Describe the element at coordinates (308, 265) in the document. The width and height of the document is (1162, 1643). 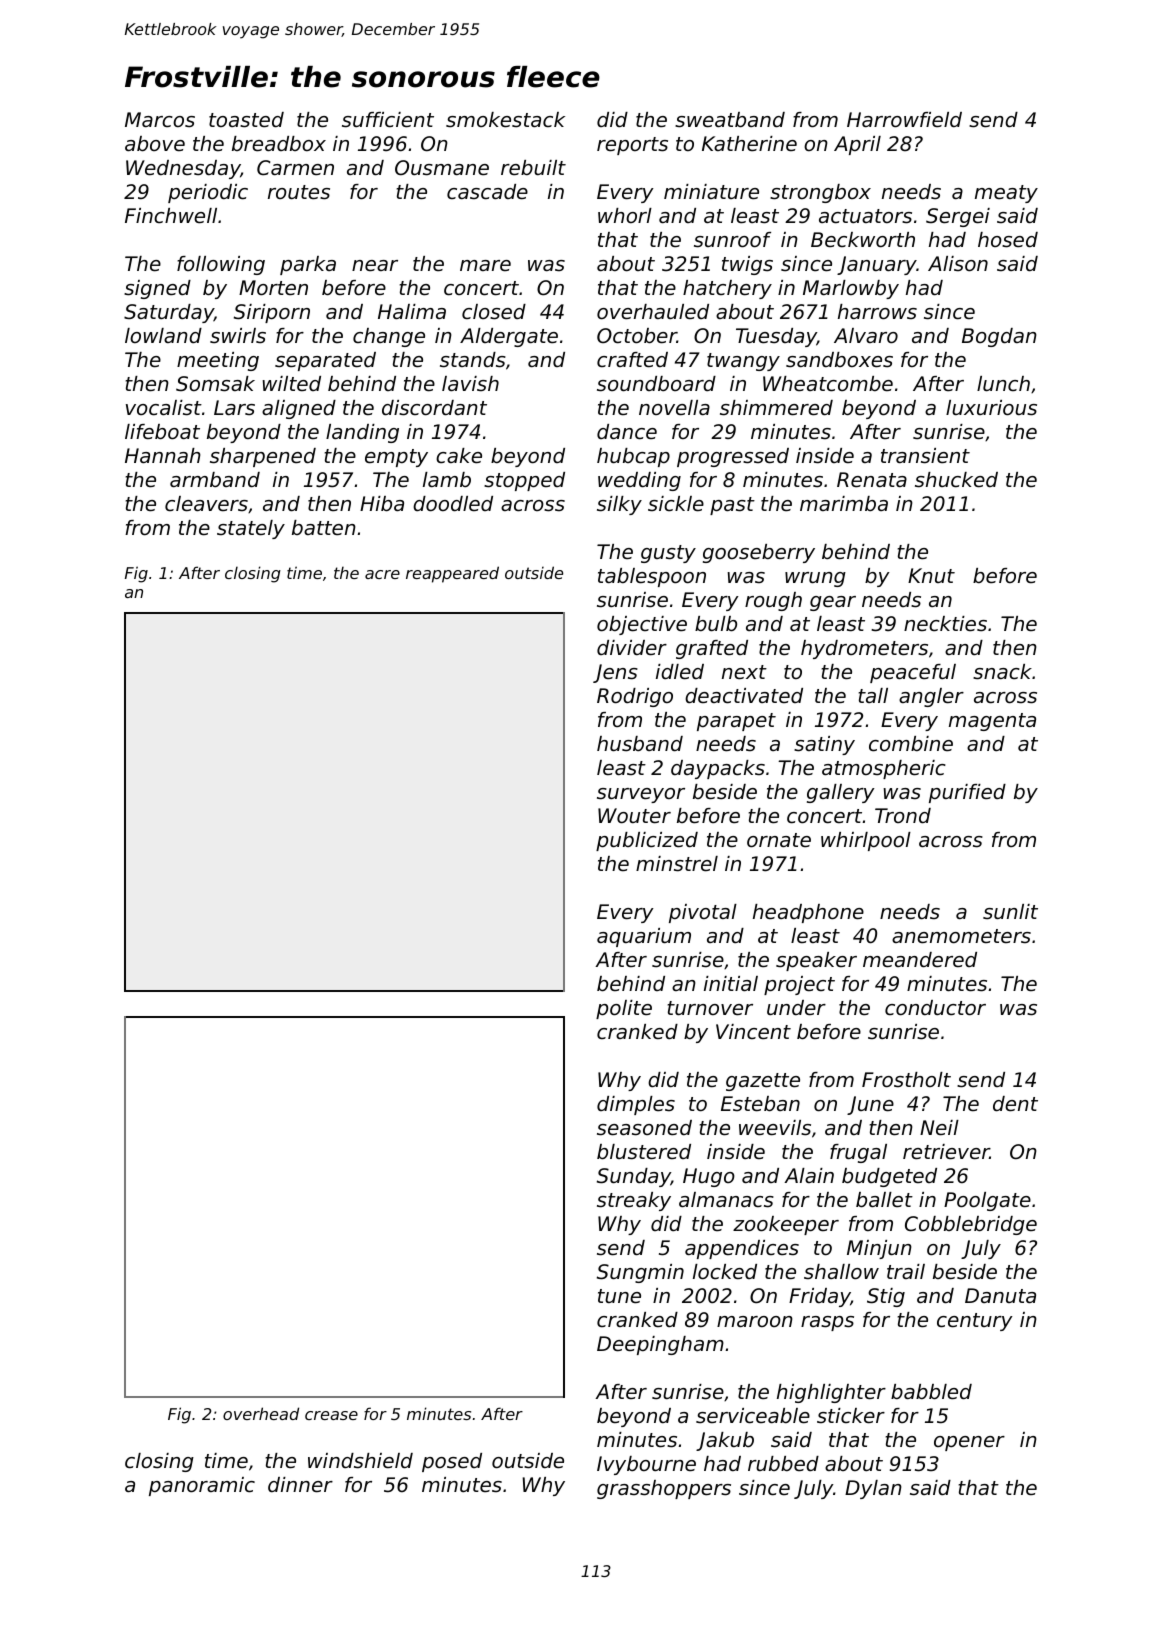
I see `parka` at that location.
